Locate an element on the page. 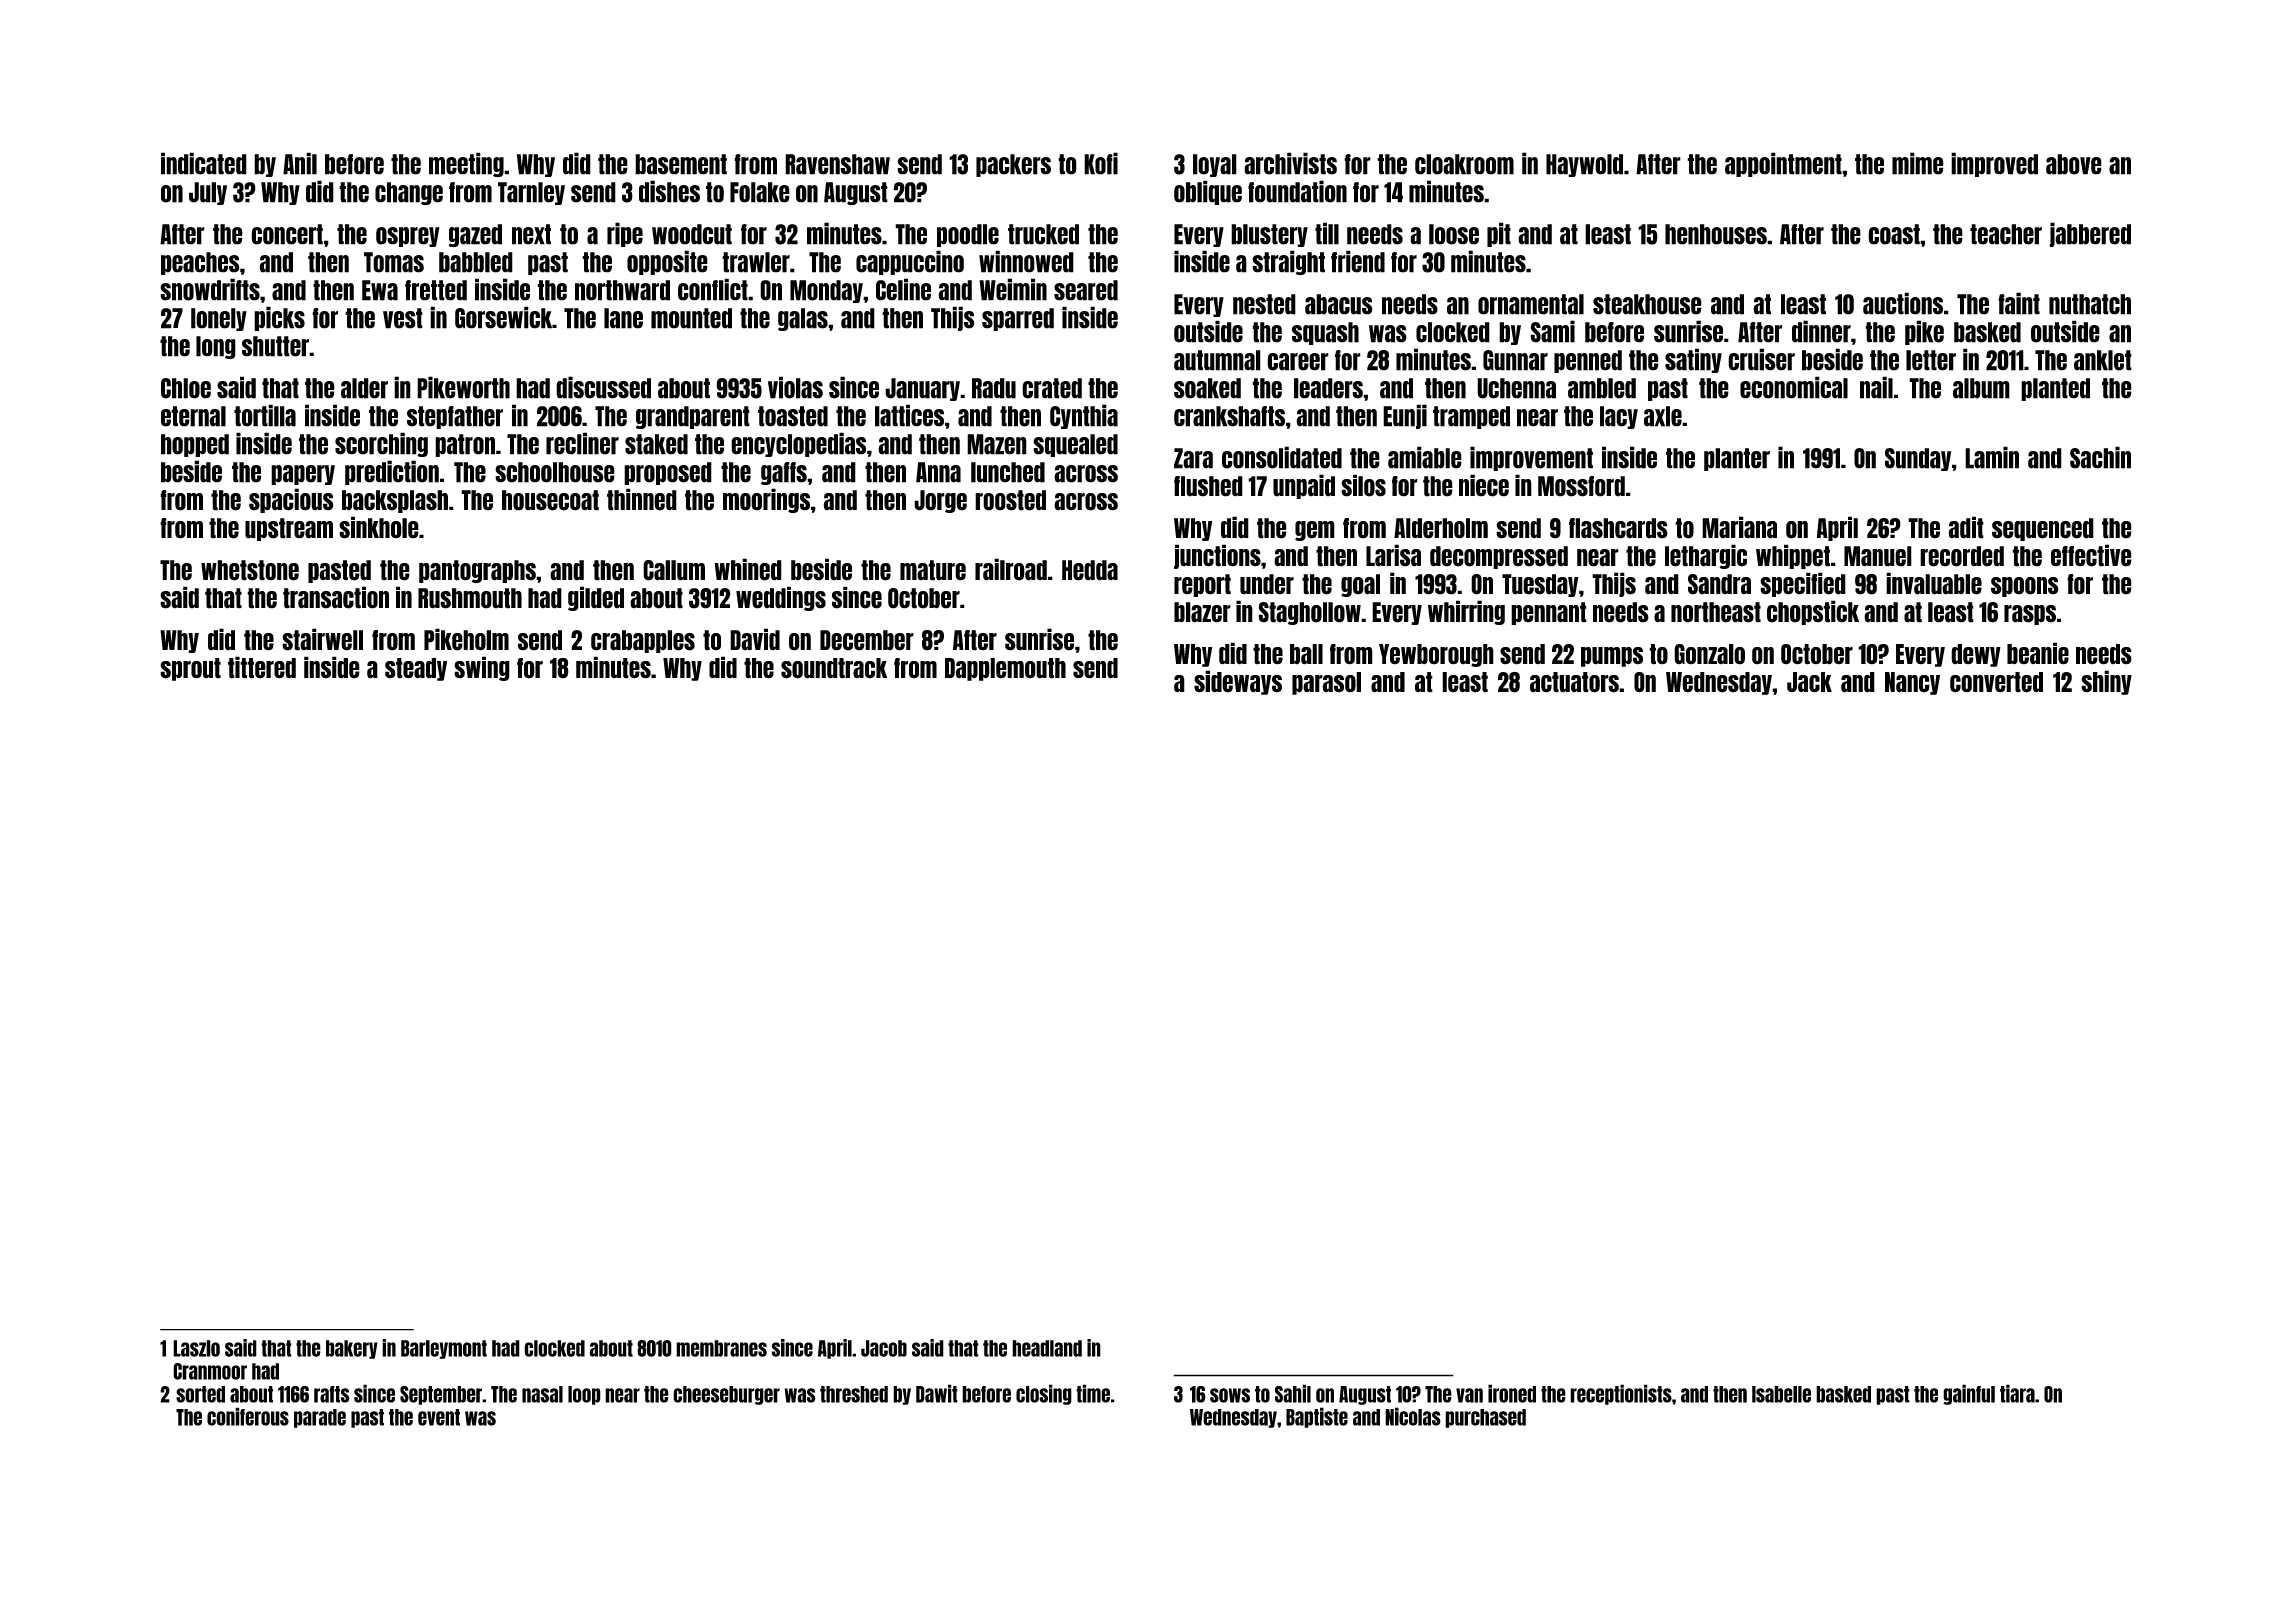  membranes is located at coordinates (721, 1348).
